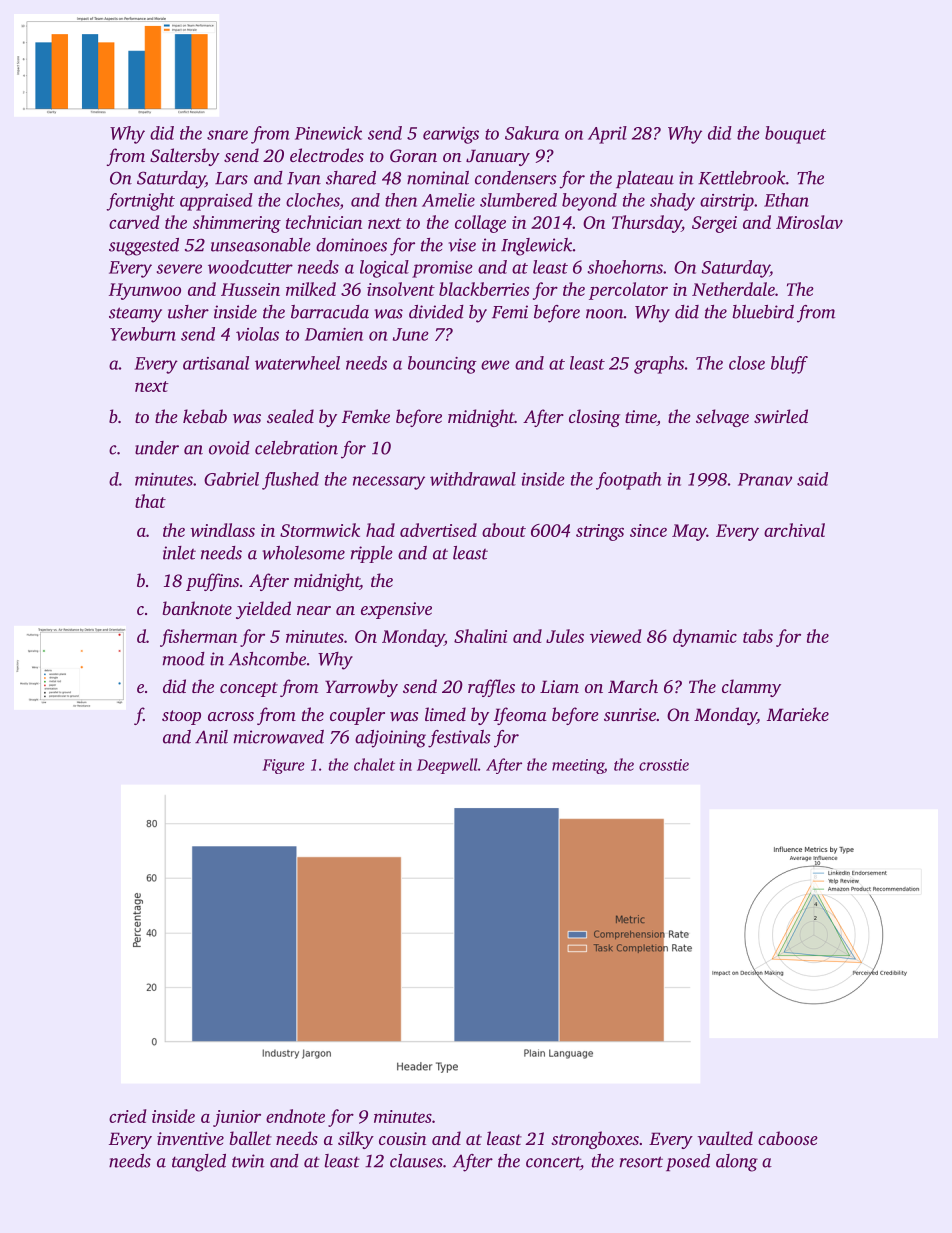  Describe the element at coordinates (578, 766) in the screenshot. I see `meeting` at that location.
